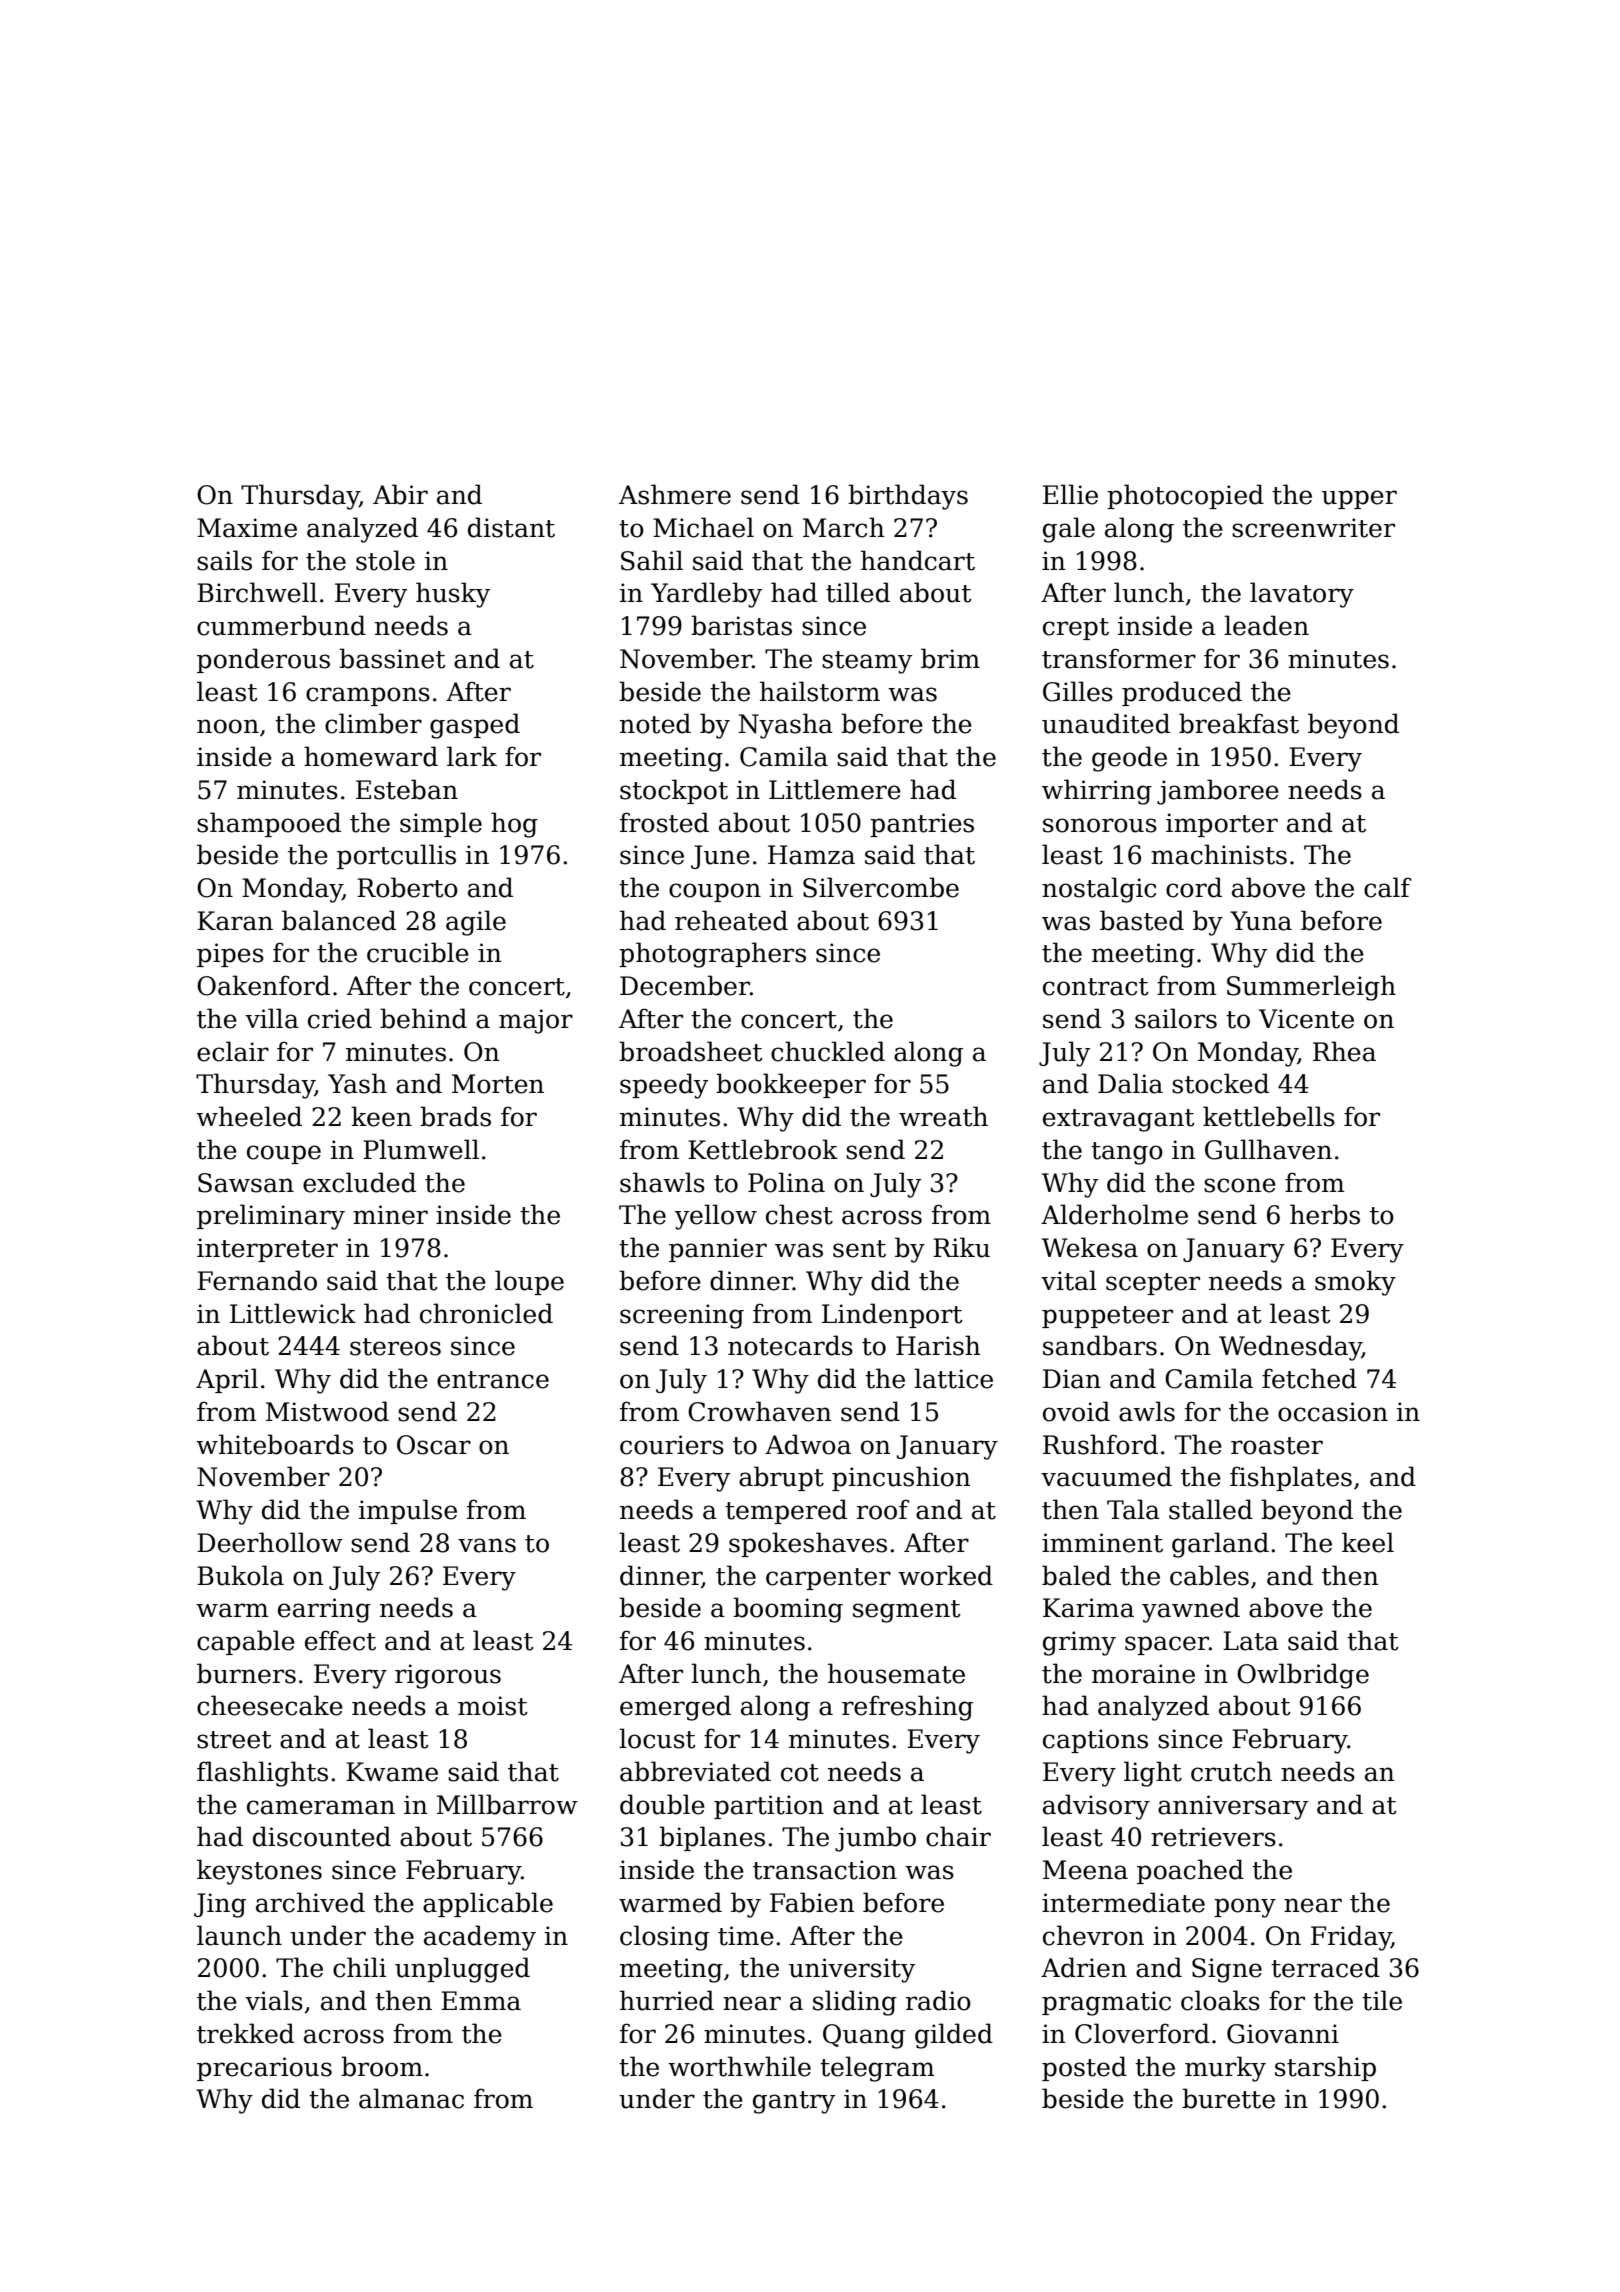 The width and height of the screenshot is (1620, 2292). I want to click on Deerhollow, so click(270, 1542).
